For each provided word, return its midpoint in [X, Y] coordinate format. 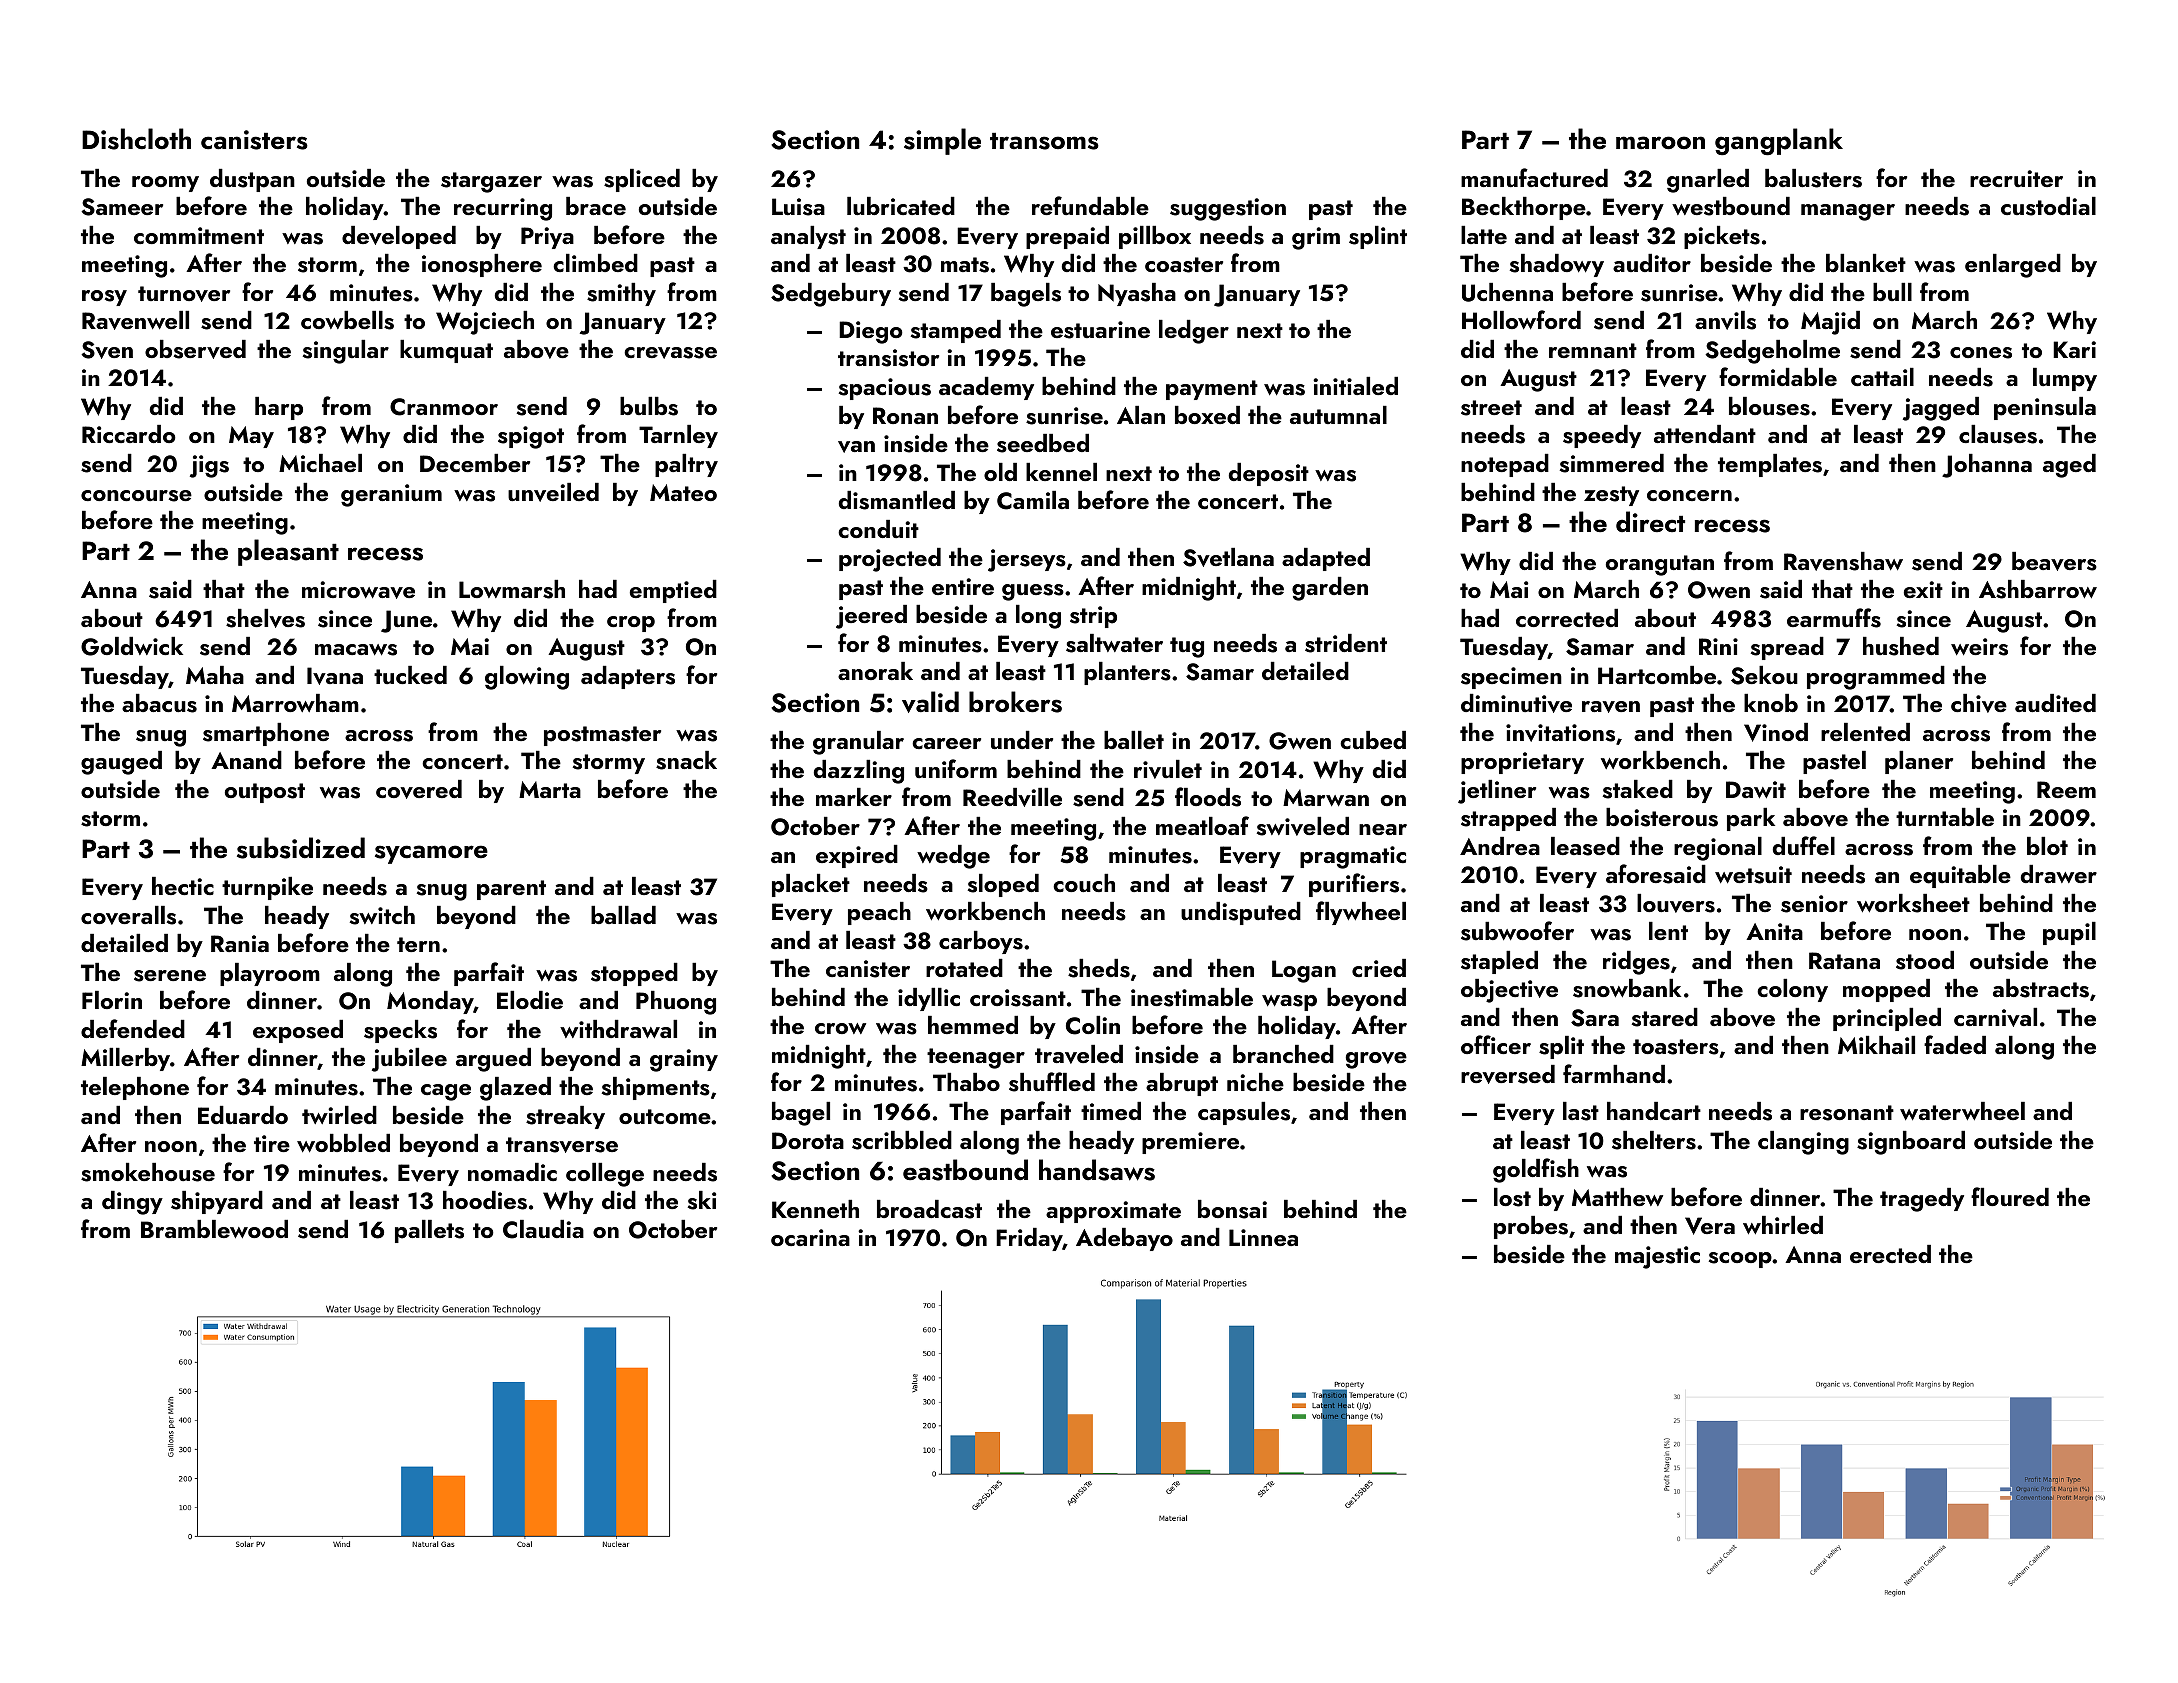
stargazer [491, 182]
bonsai [1232, 1209]
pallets [429, 1231]
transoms [1044, 141]
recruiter [2016, 178]
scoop [1740, 1260]
